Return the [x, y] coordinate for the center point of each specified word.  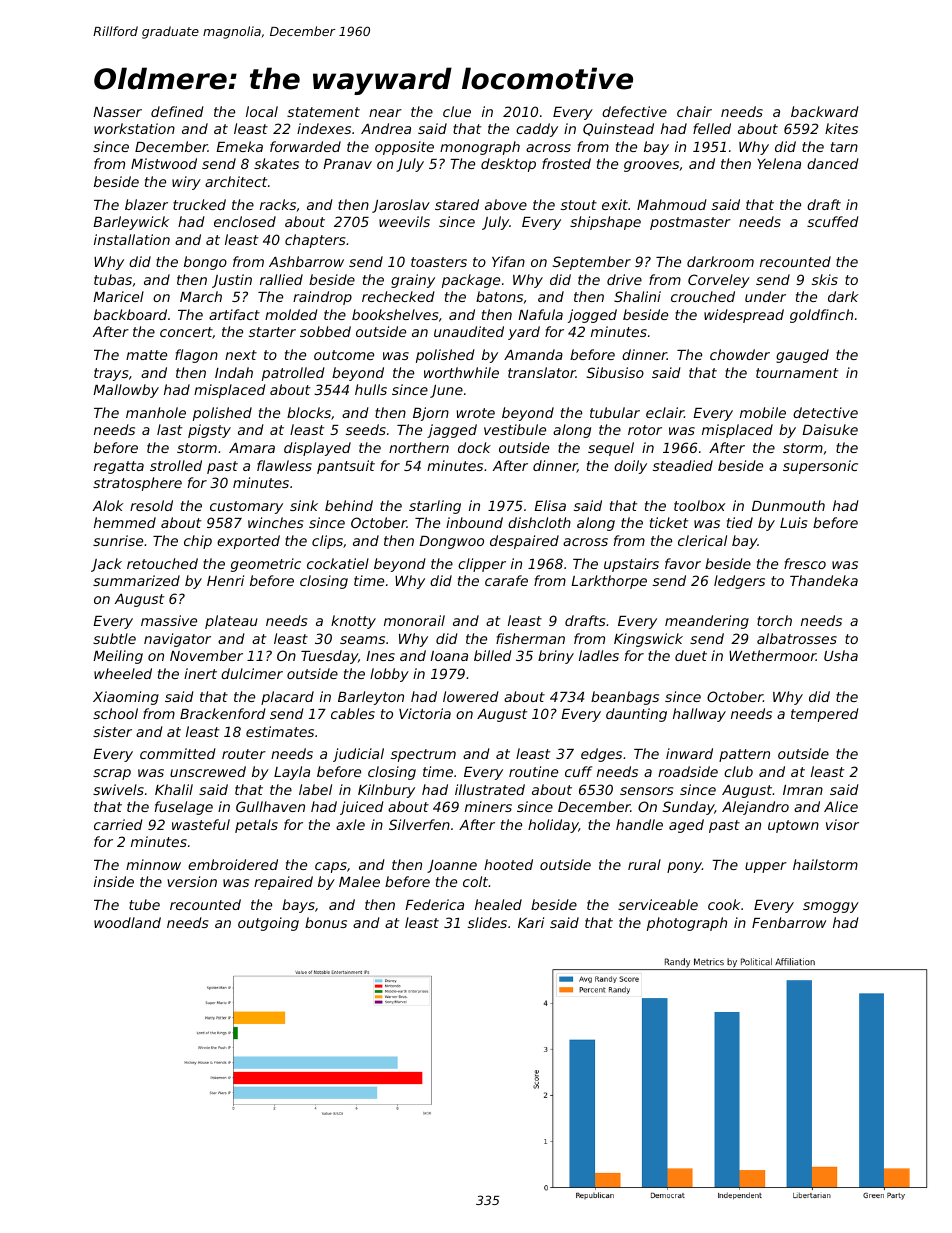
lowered [471, 696]
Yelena [779, 163]
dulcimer [252, 673]
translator [542, 372]
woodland [127, 922]
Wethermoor [772, 655]
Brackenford [223, 713]
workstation [134, 128]
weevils [404, 221]
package [471, 281]
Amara [252, 448]
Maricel [118, 296]
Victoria [425, 713]
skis [825, 279]
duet [691, 655]
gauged [802, 356]
